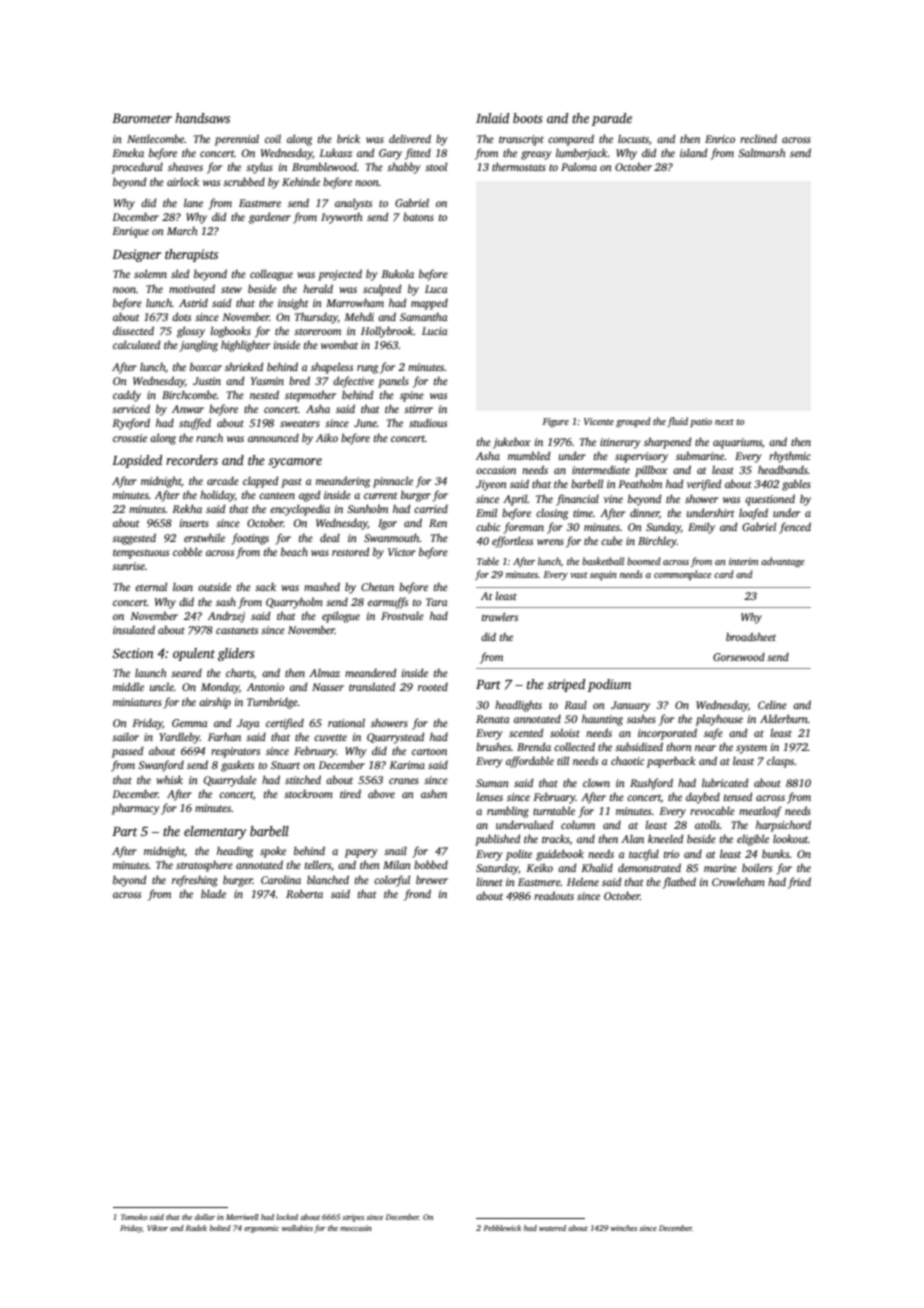 The image size is (924, 1308). I want to click on dollar, so click(205, 1217).
